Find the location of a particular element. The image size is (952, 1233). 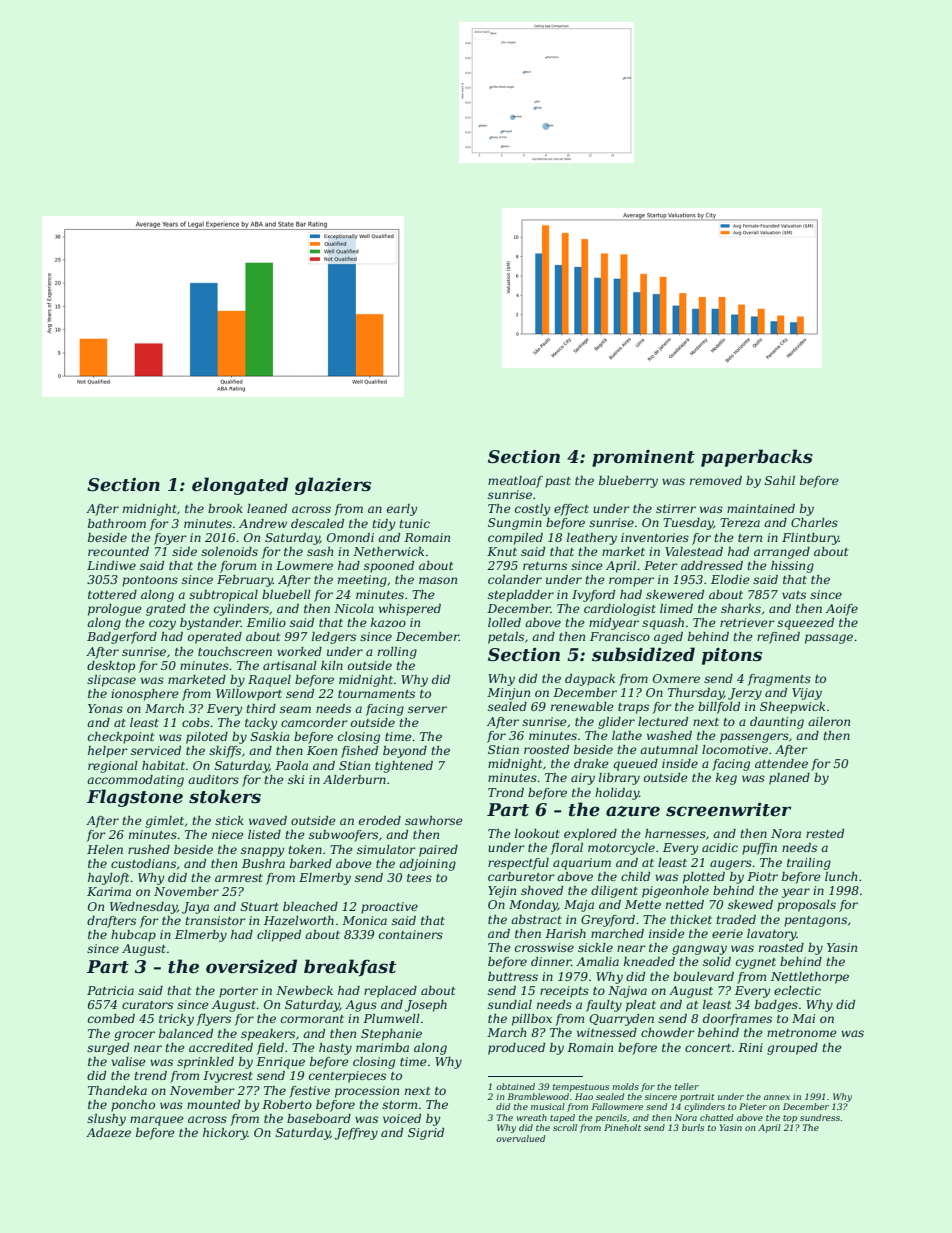

fragments is located at coordinates (779, 680).
